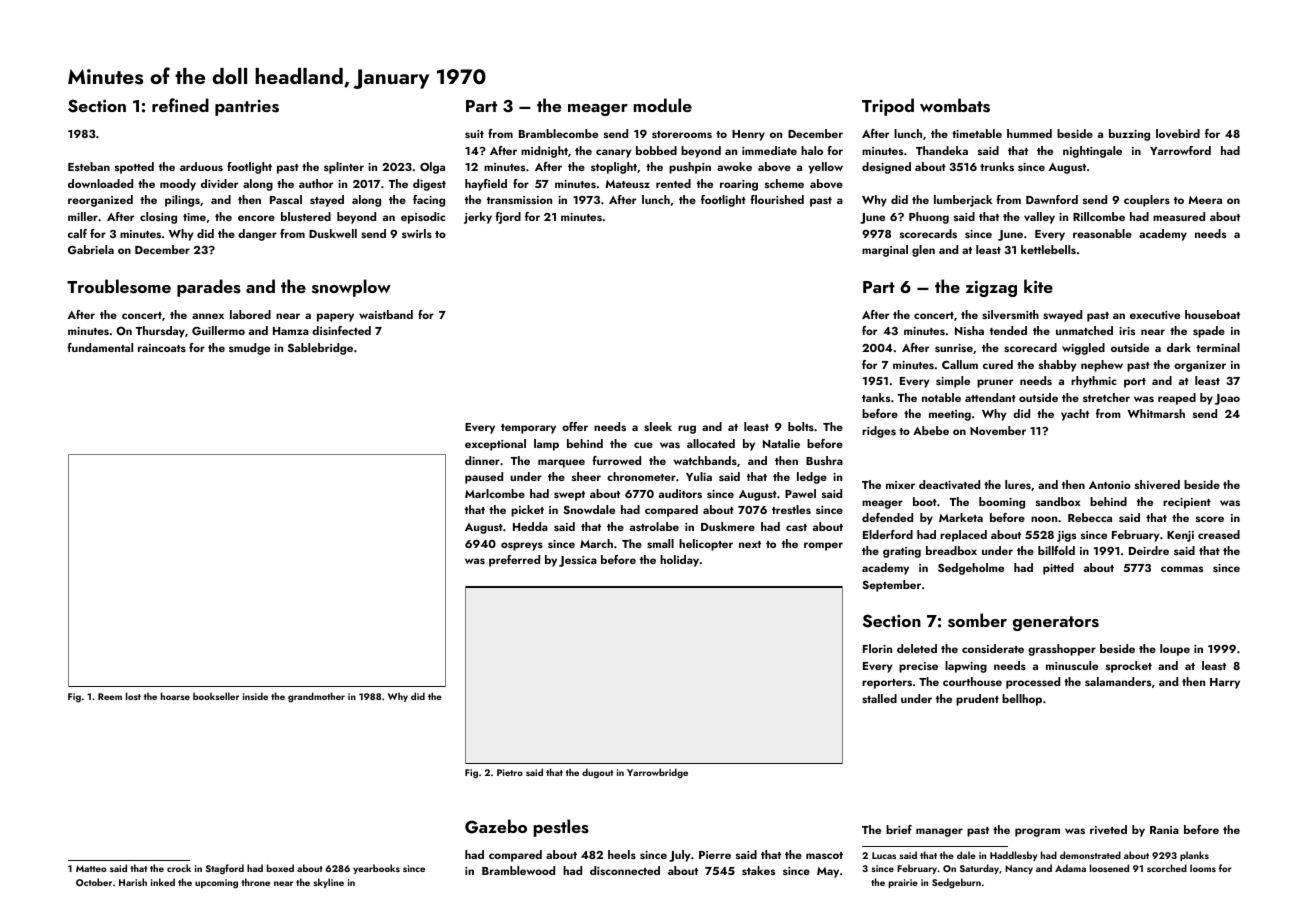 The height and width of the screenshot is (924, 1308). What do you see at coordinates (663, 105) in the screenshot?
I see `module` at bounding box center [663, 105].
